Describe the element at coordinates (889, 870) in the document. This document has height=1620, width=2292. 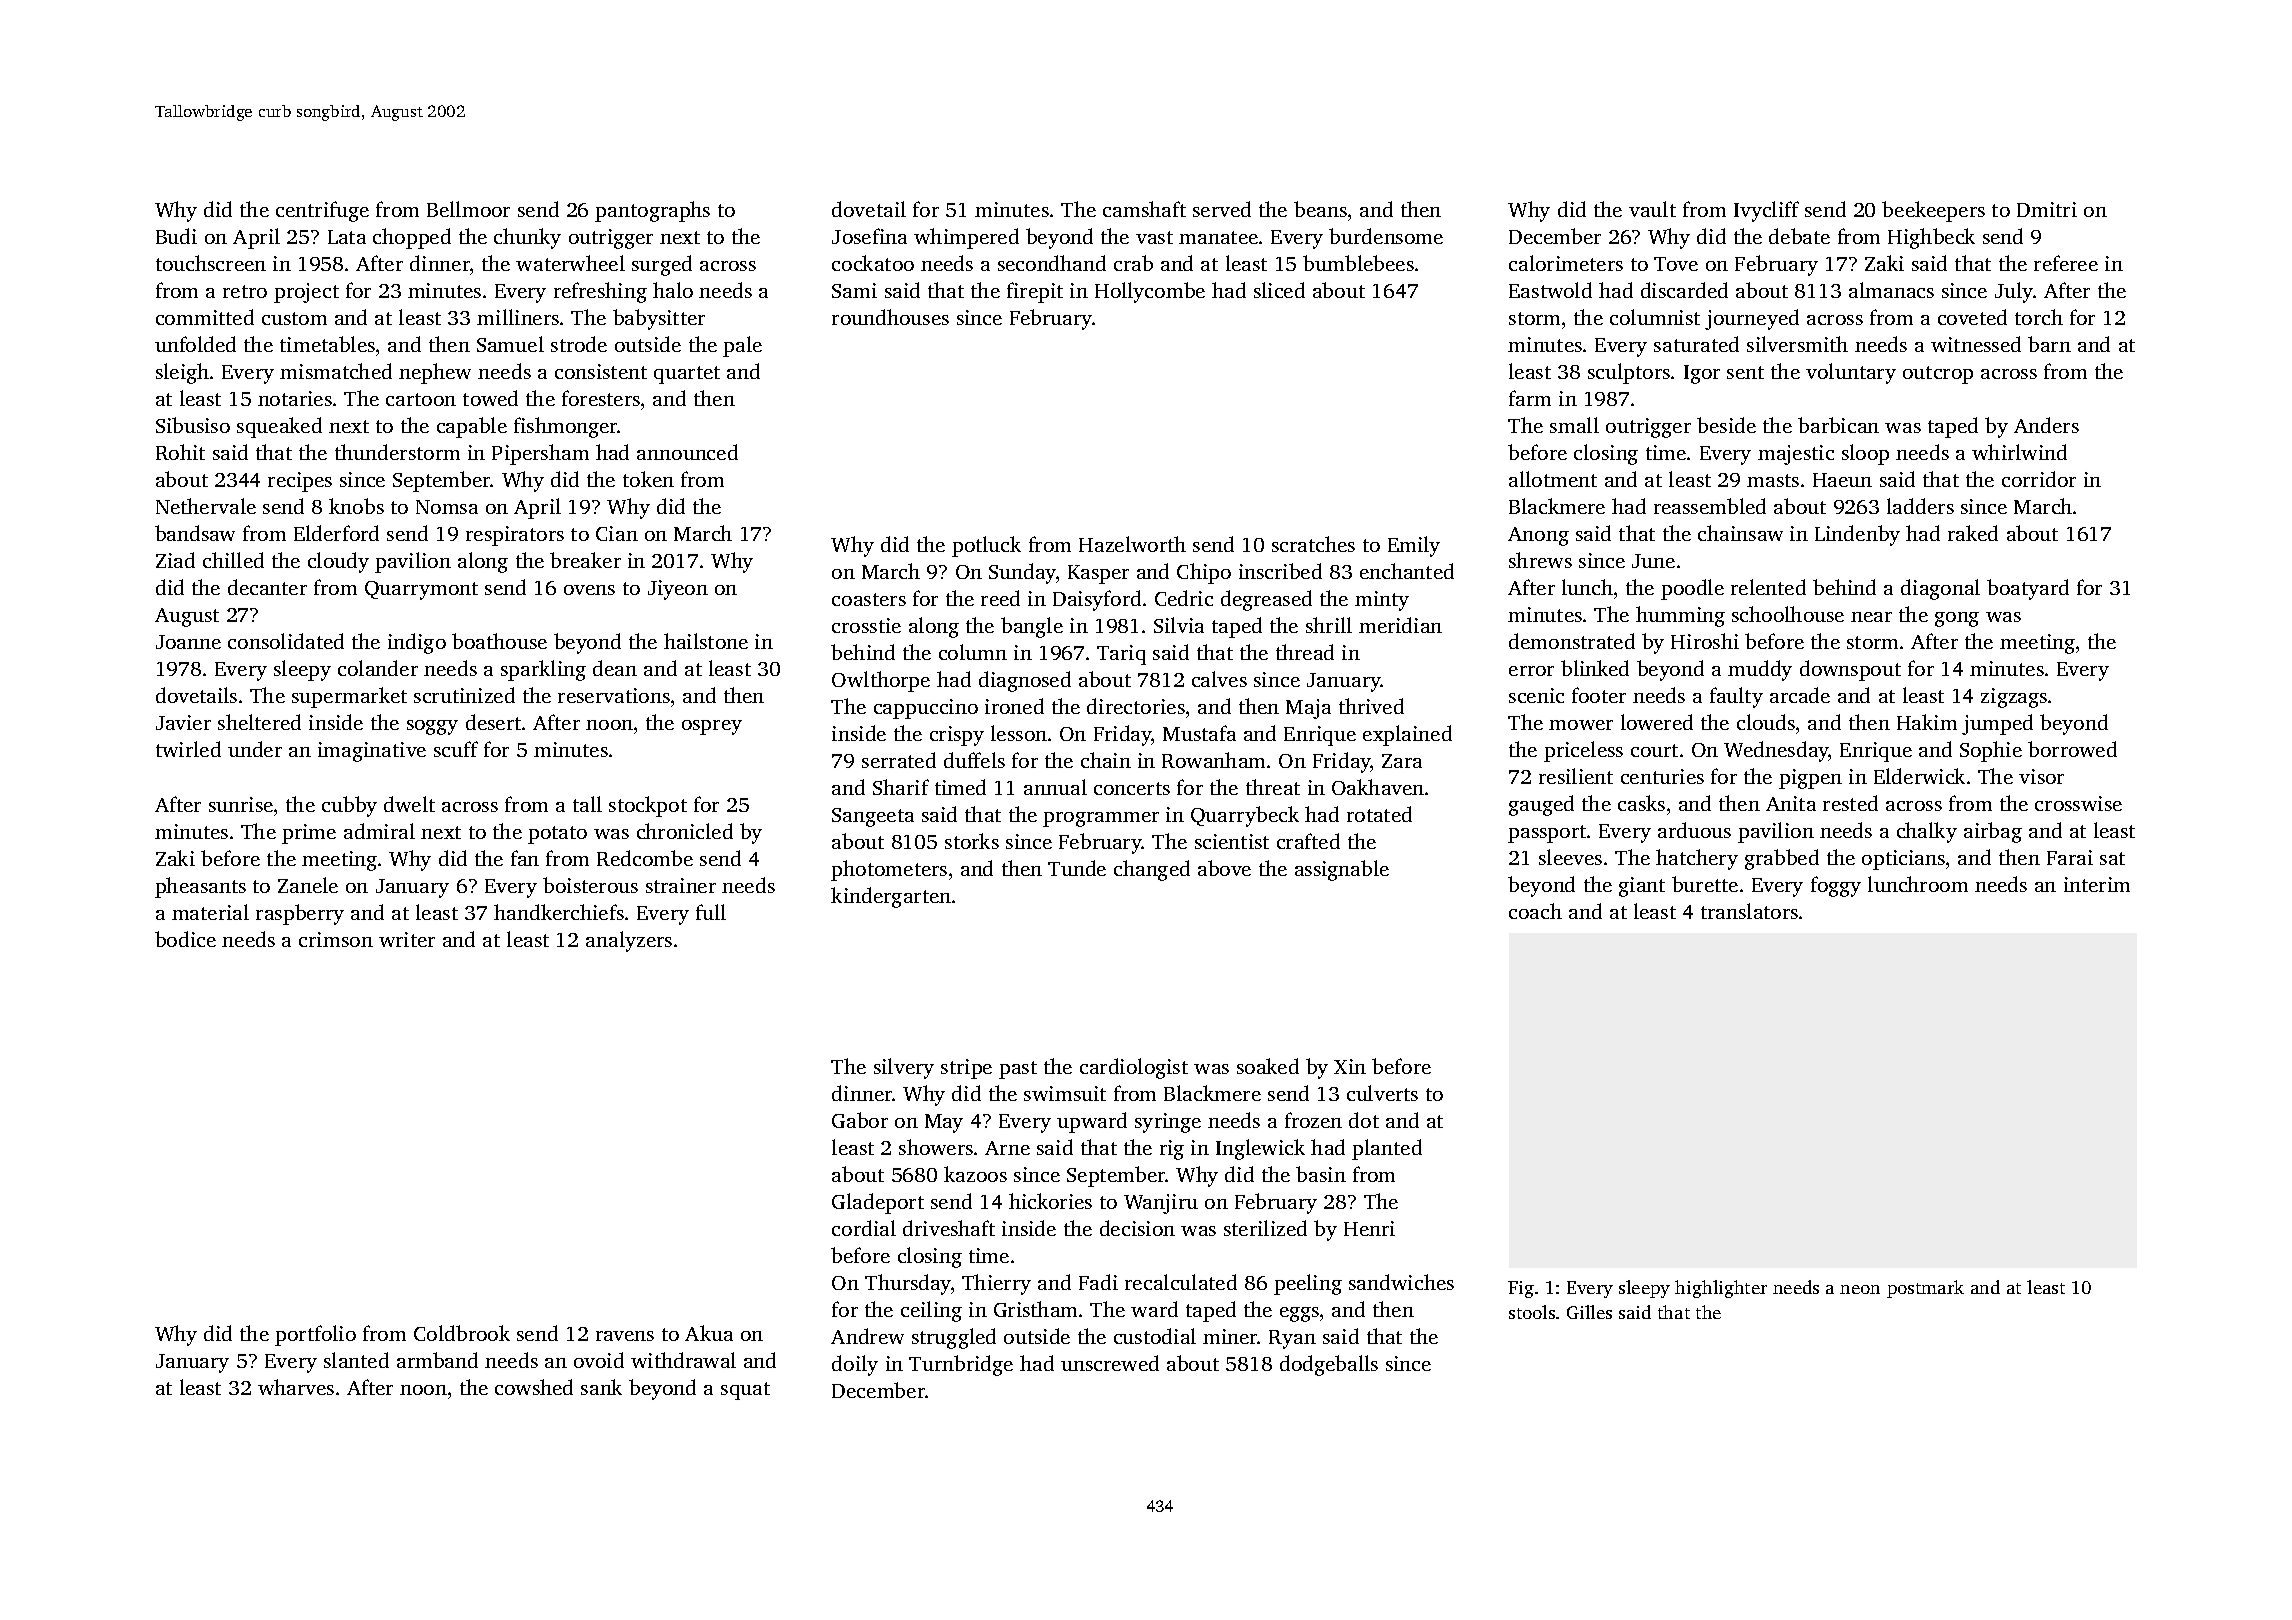
I see `photometers` at that location.
